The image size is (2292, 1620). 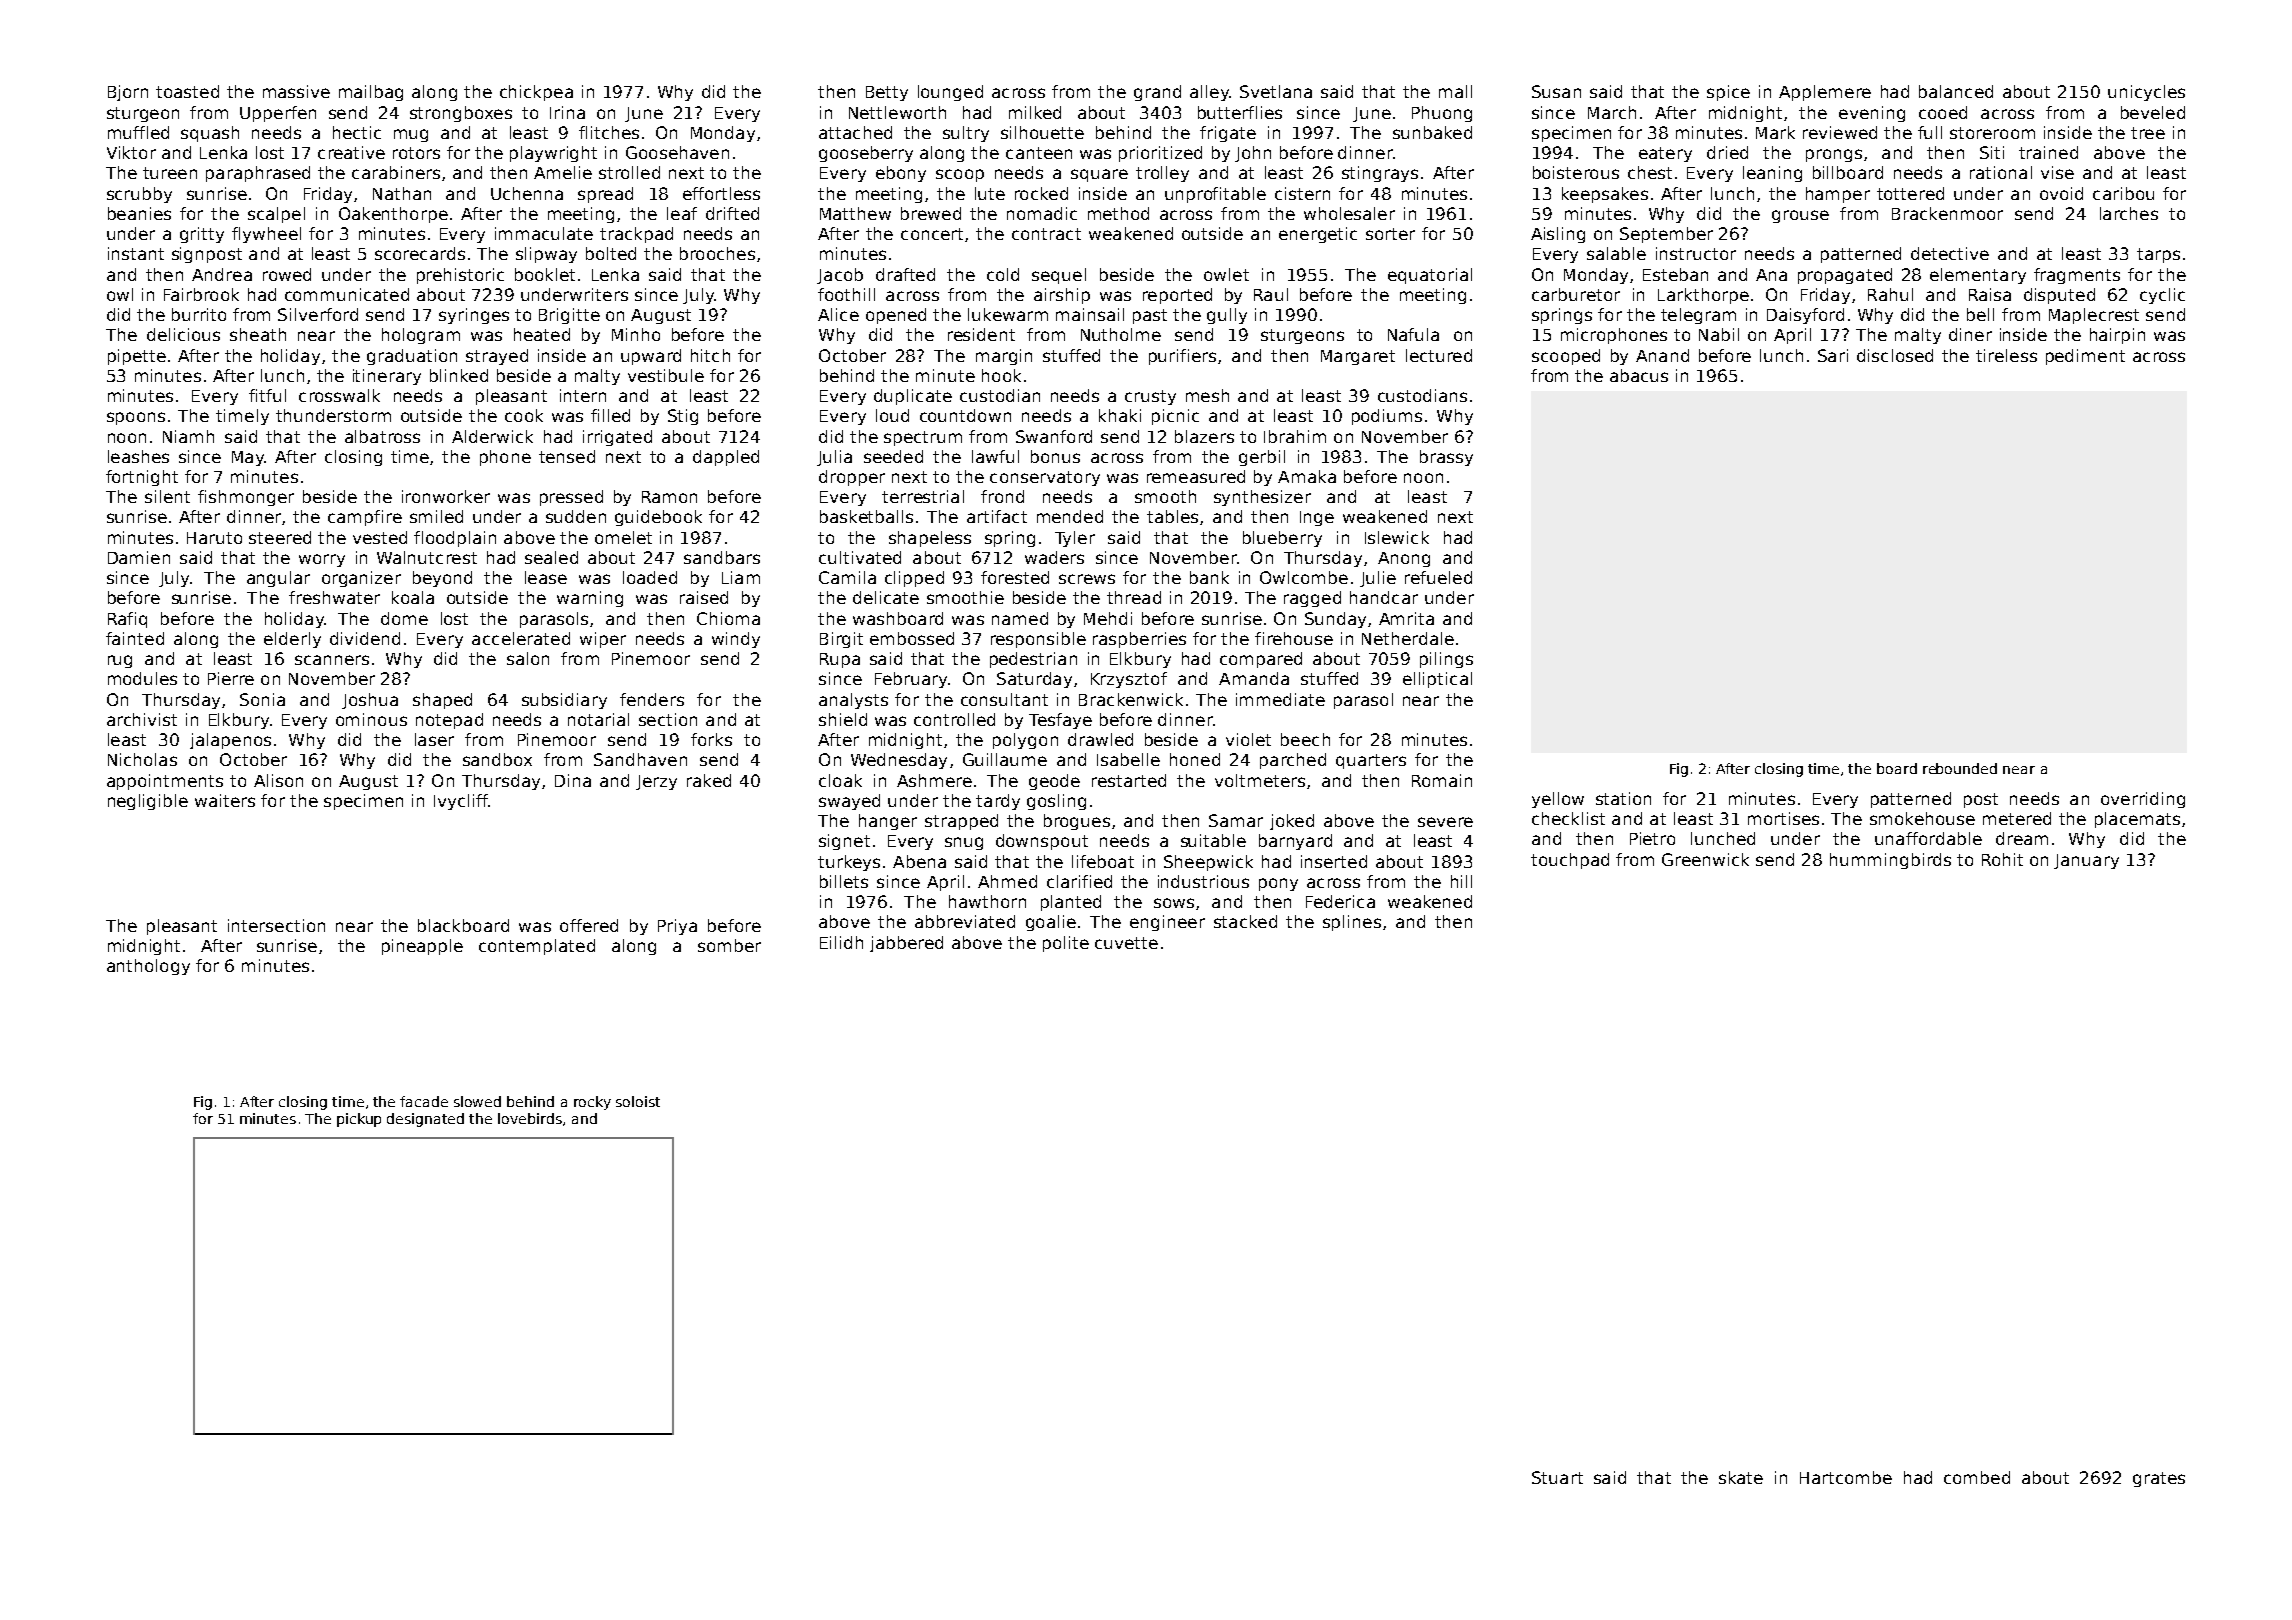 What do you see at coordinates (142, 719) in the screenshot?
I see `archivist` at bounding box center [142, 719].
